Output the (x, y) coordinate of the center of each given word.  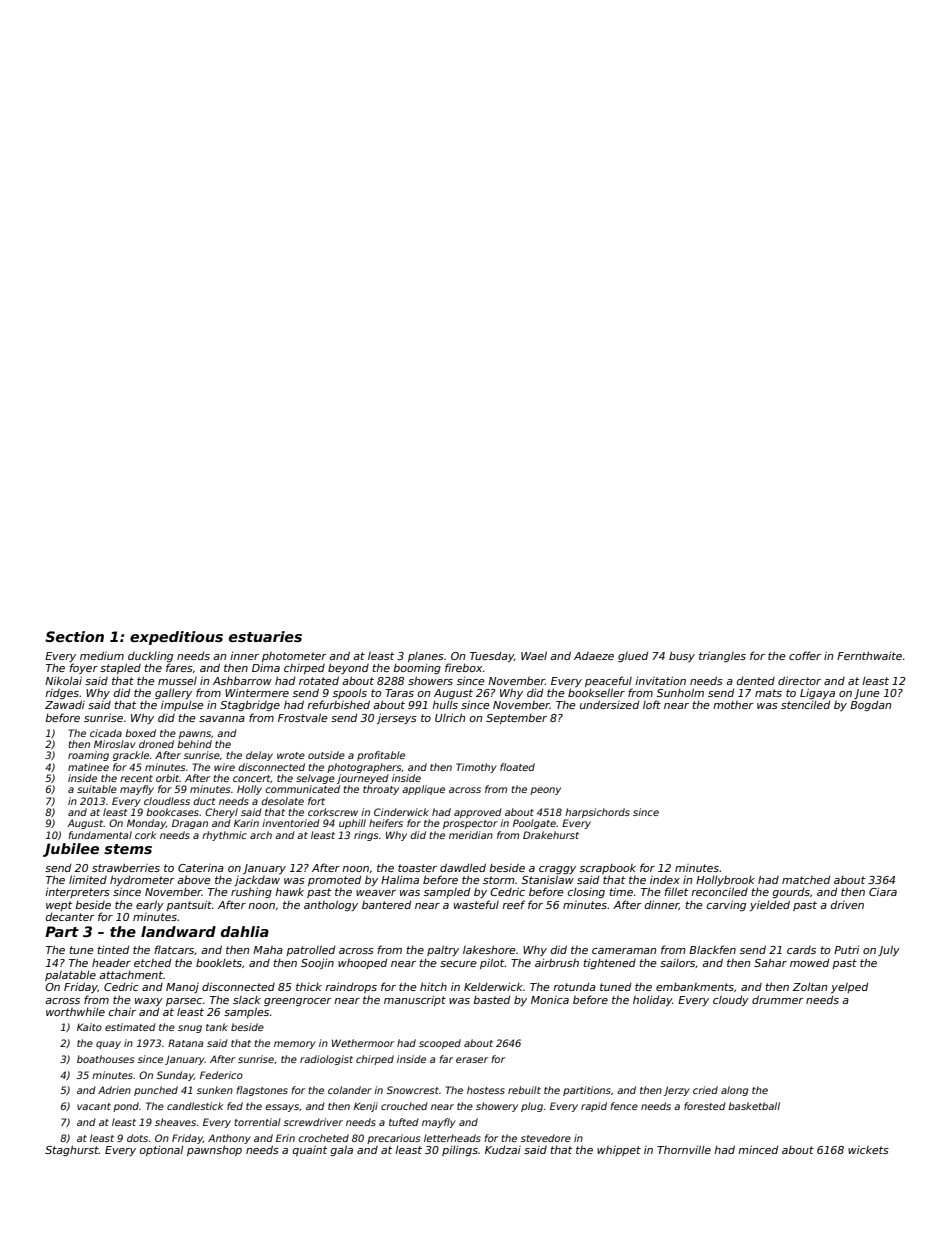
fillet (676, 891)
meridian (471, 835)
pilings (460, 1150)
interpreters (77, 892)
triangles (722, 656)
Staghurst (72, 1150)
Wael (534, 655)
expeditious (176, 638)
